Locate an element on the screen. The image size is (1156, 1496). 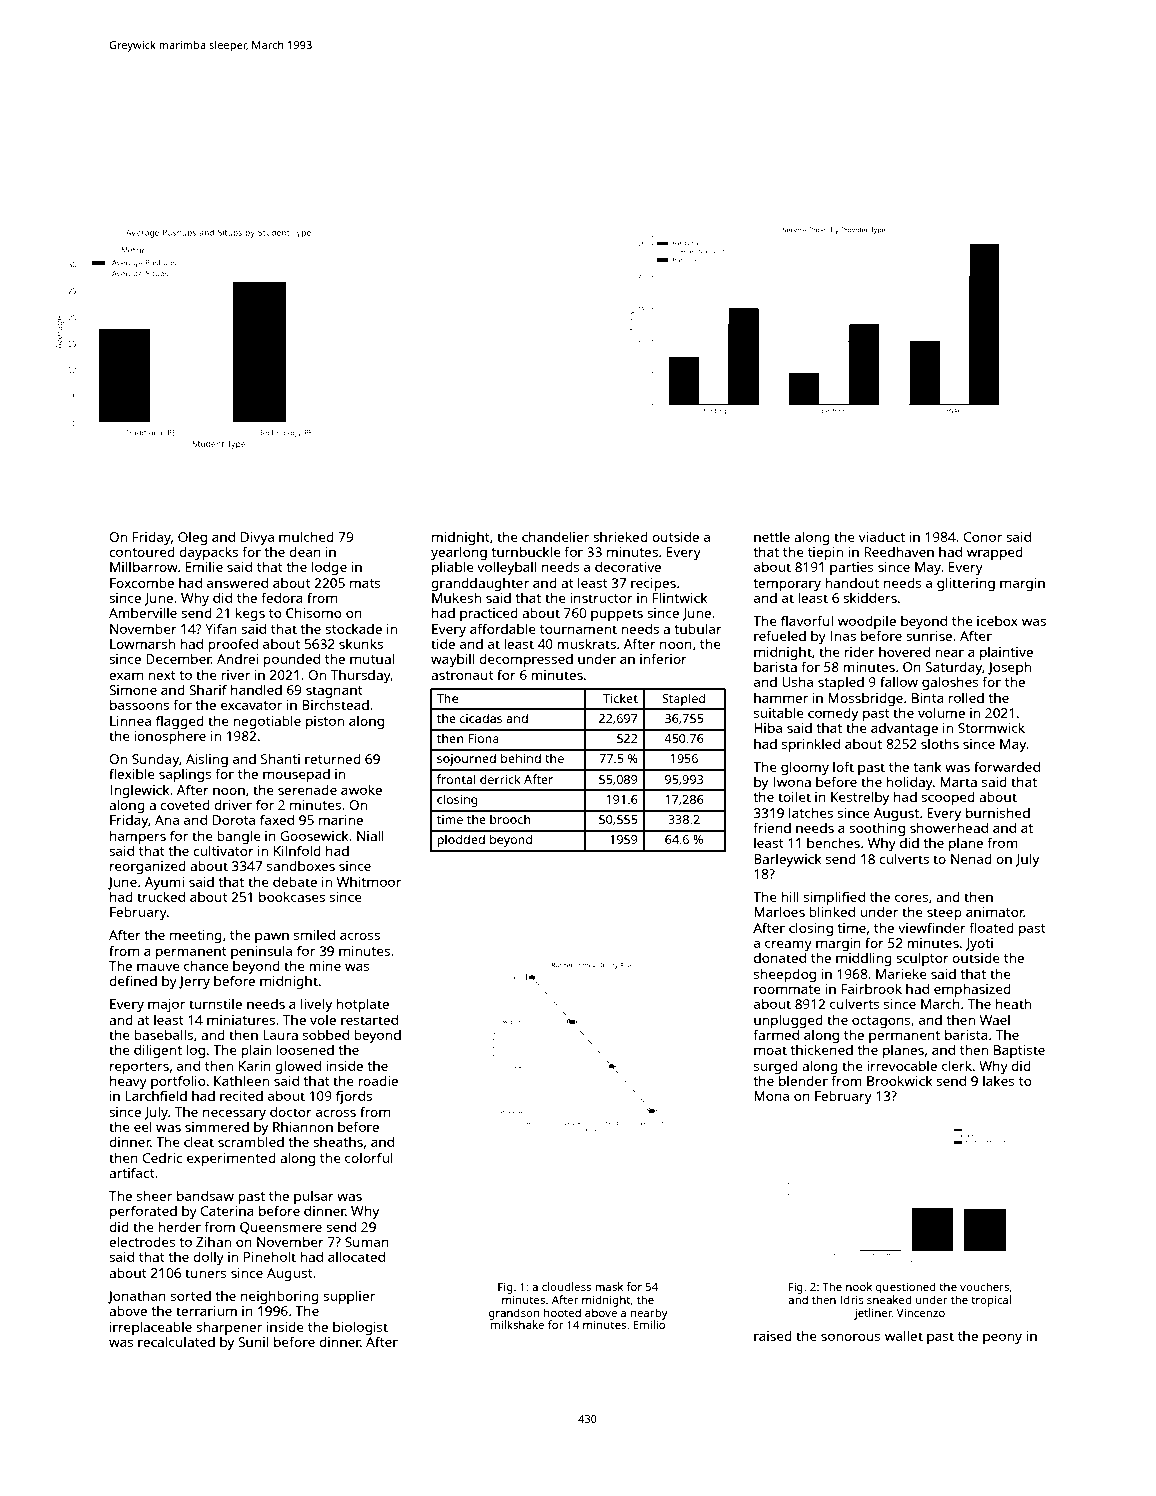
chandelier is located at coordinates (555, 536).
